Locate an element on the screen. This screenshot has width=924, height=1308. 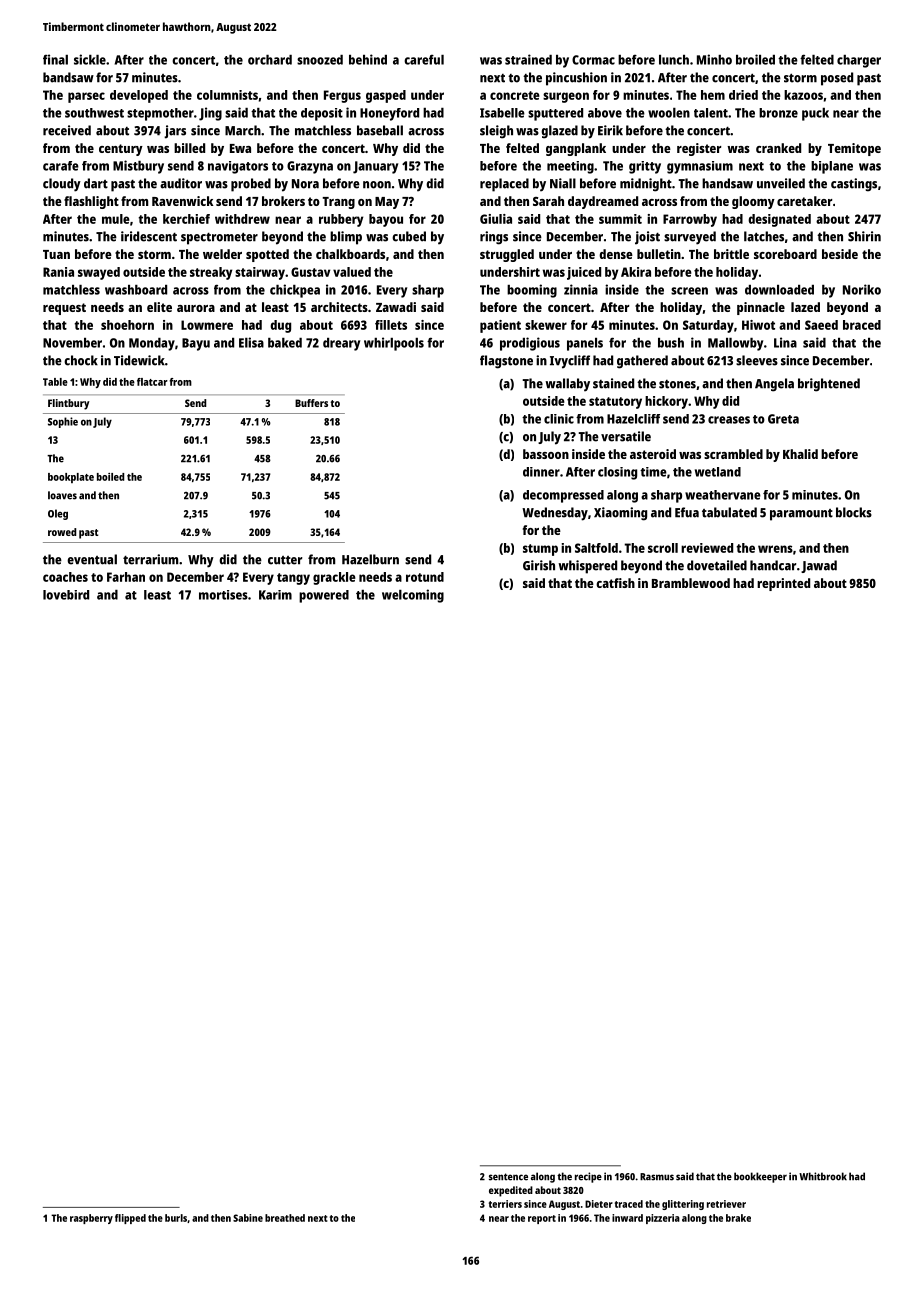
powered is located at coordinates (324, 596).
